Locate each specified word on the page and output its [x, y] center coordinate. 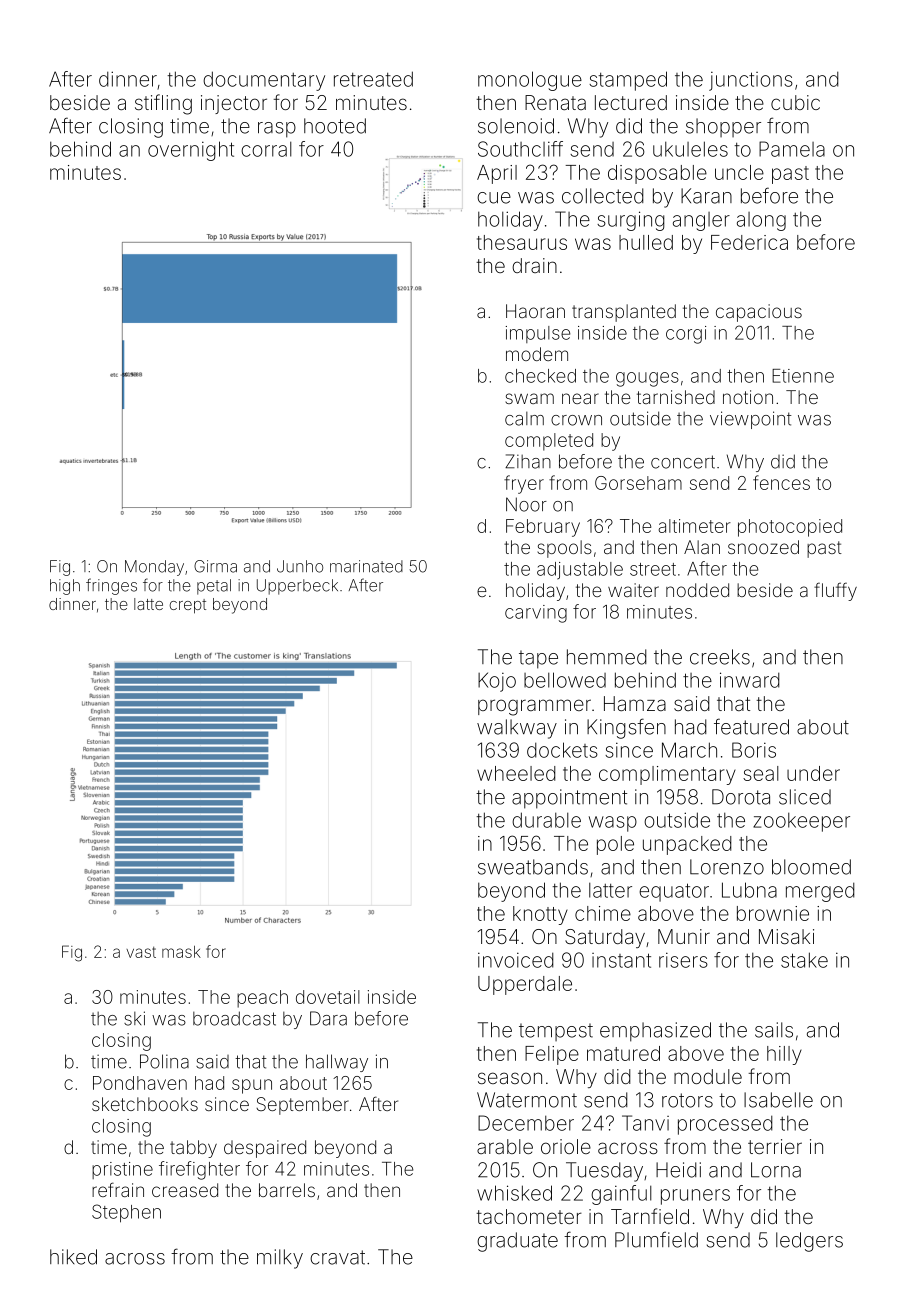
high [65, 587]
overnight [191, 151]
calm [524, 419]
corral [266, 149]
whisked [514, 1193]
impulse [538, 334]
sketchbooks [145, 1104]
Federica [749, 242]
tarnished [676, 397]
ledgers [809, 1242]
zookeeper [801, 822]
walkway [517, 729]
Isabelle [778, 1100]
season [510, 1078]
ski [134, 1018]
